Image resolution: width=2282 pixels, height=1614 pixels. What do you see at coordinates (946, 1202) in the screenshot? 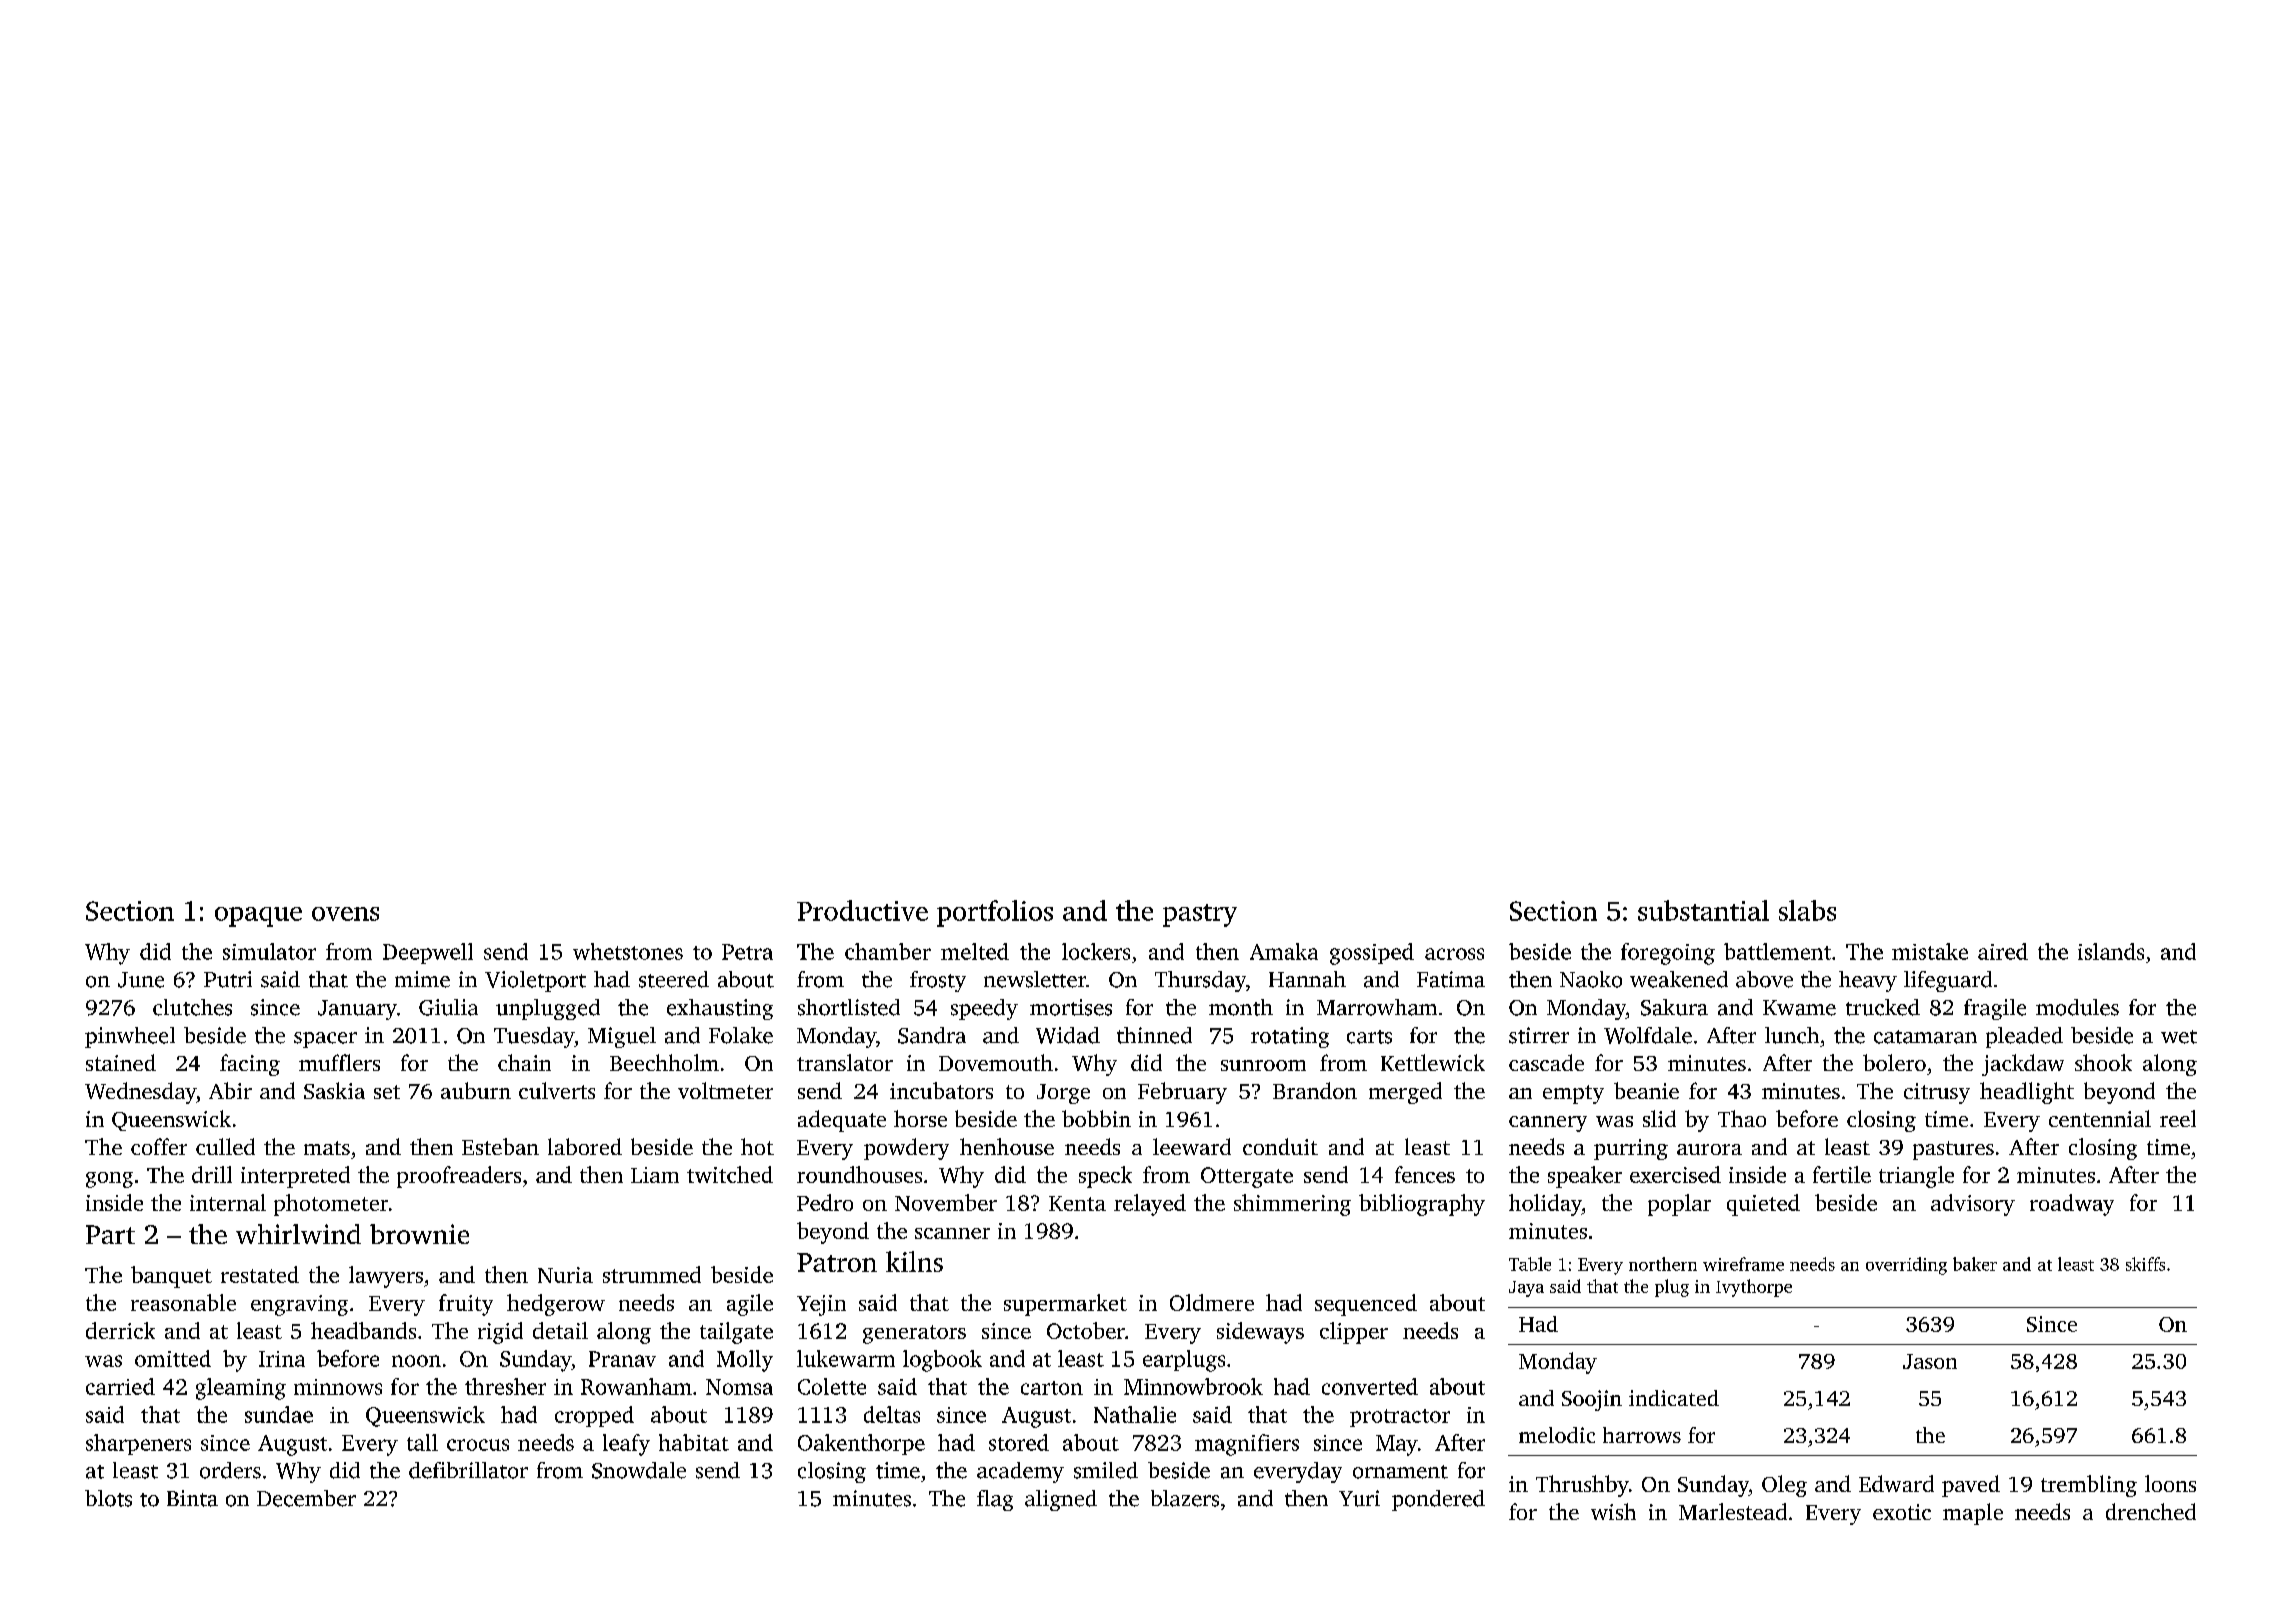
I see `November` at bounding box center [946, 1202].
